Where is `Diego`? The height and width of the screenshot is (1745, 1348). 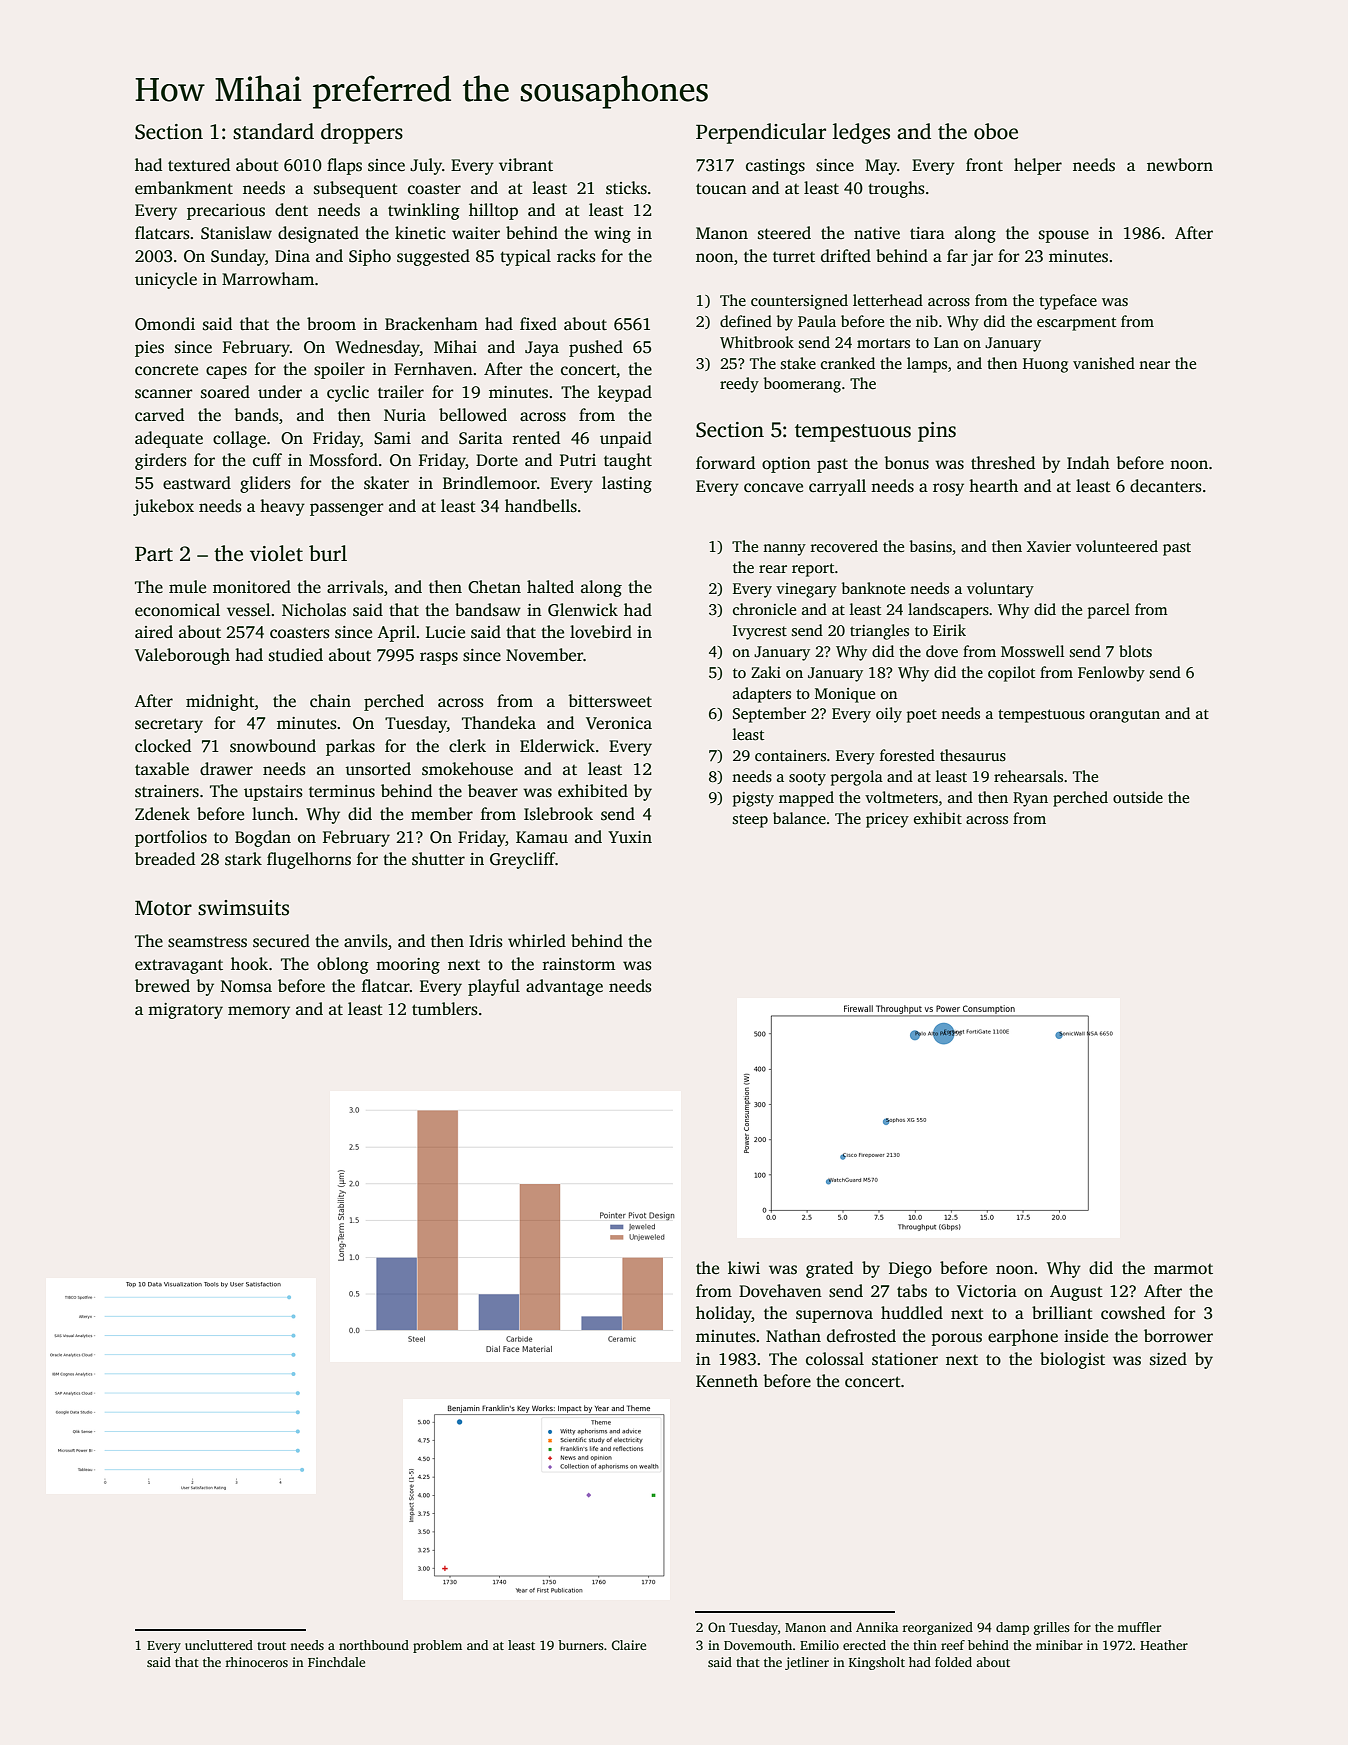
Diego is located at coordinates (910, 1270).
